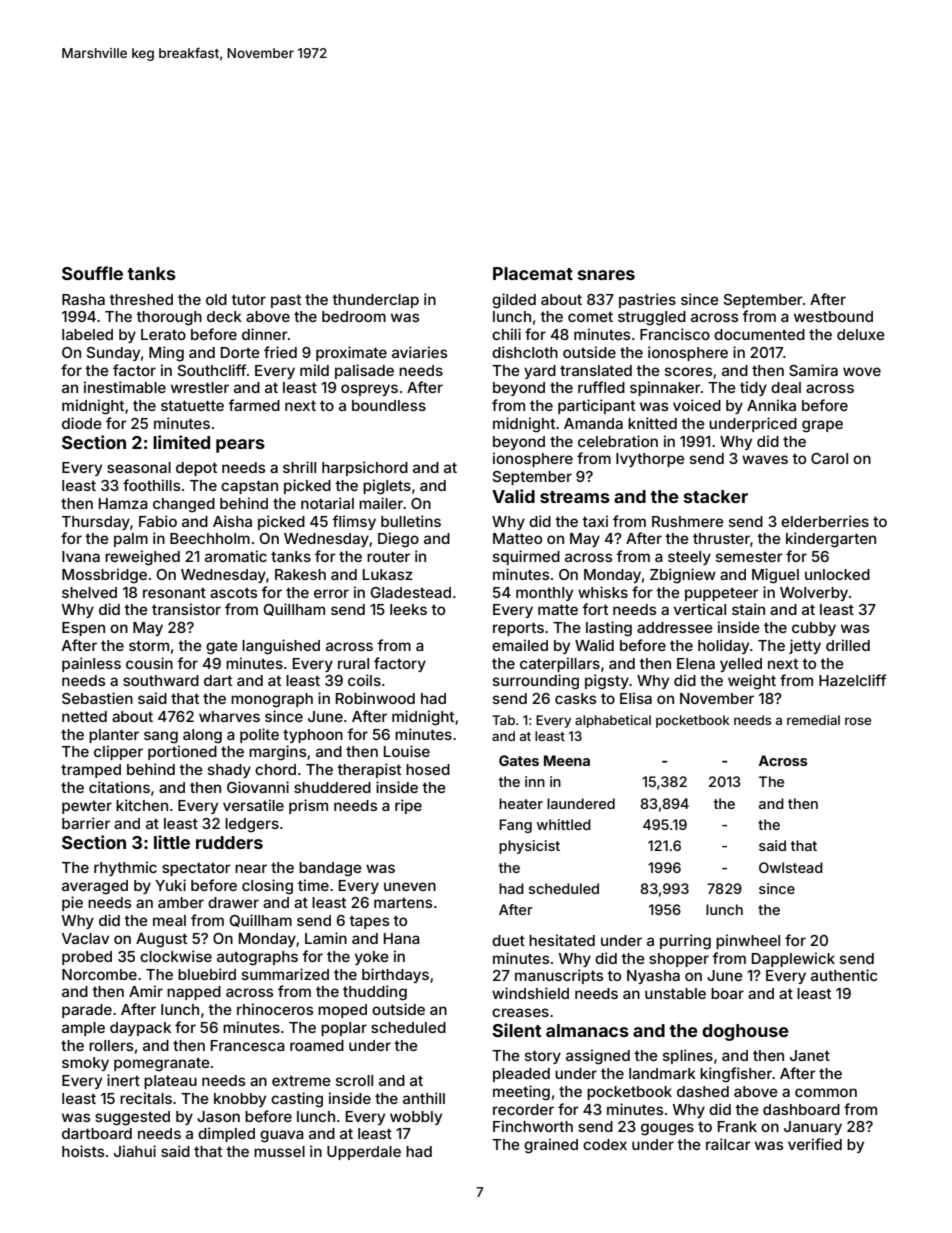 This document has width=952, height=1233. What do you see at coordinates (161, 680) in the document?
I see `southward` at bounding box center [161, 680].
